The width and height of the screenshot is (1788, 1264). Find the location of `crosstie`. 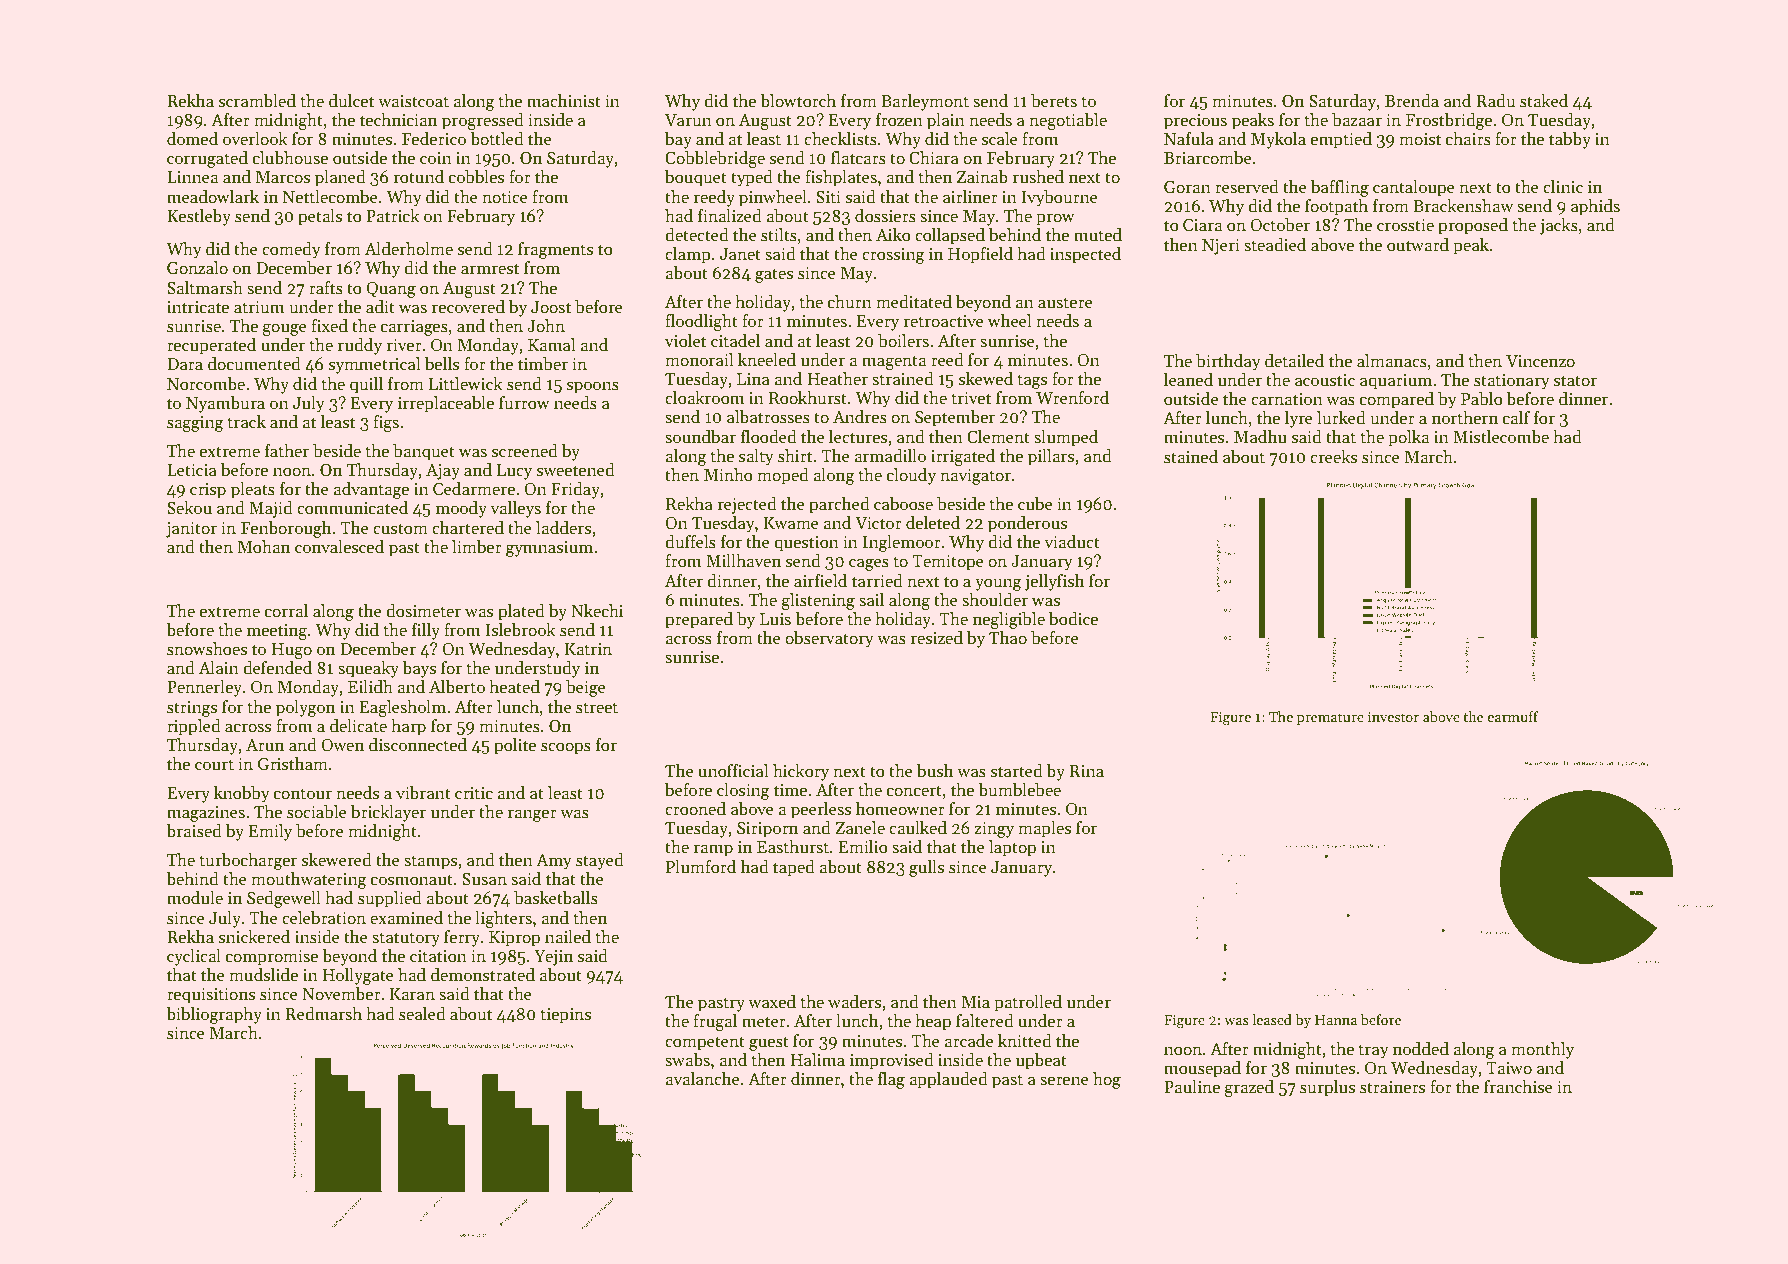

crosstie is located at coordinates (1405, 225).
